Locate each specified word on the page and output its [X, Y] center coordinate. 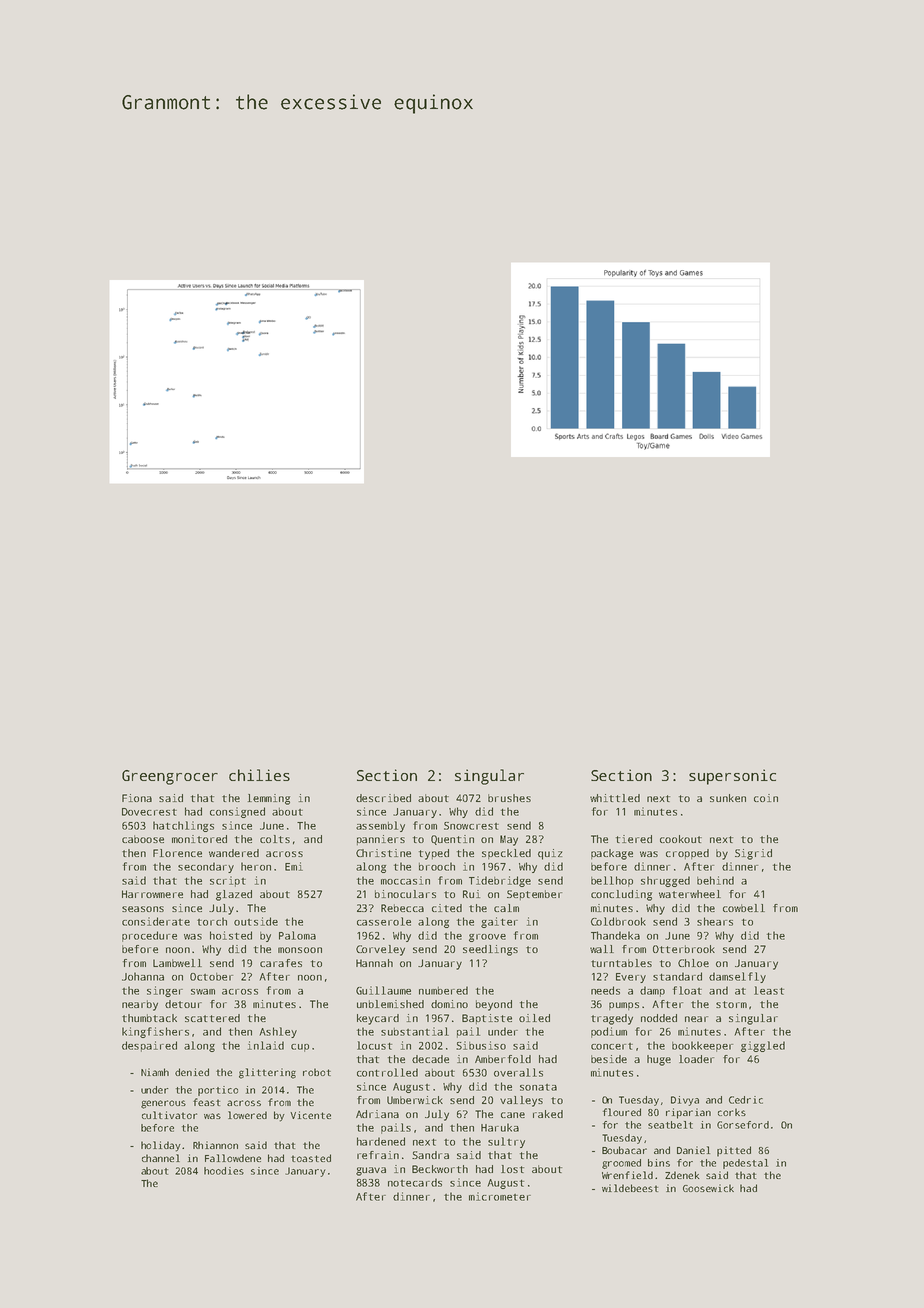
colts [275, 839]
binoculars [405, 894]
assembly [380, 826]
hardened [381, 1141]
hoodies [224, 1171]
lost [512, 1169]
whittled [615, 798]
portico [218, 1091]
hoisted [231, 935]
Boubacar [624, 1150]
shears [715, 921]
